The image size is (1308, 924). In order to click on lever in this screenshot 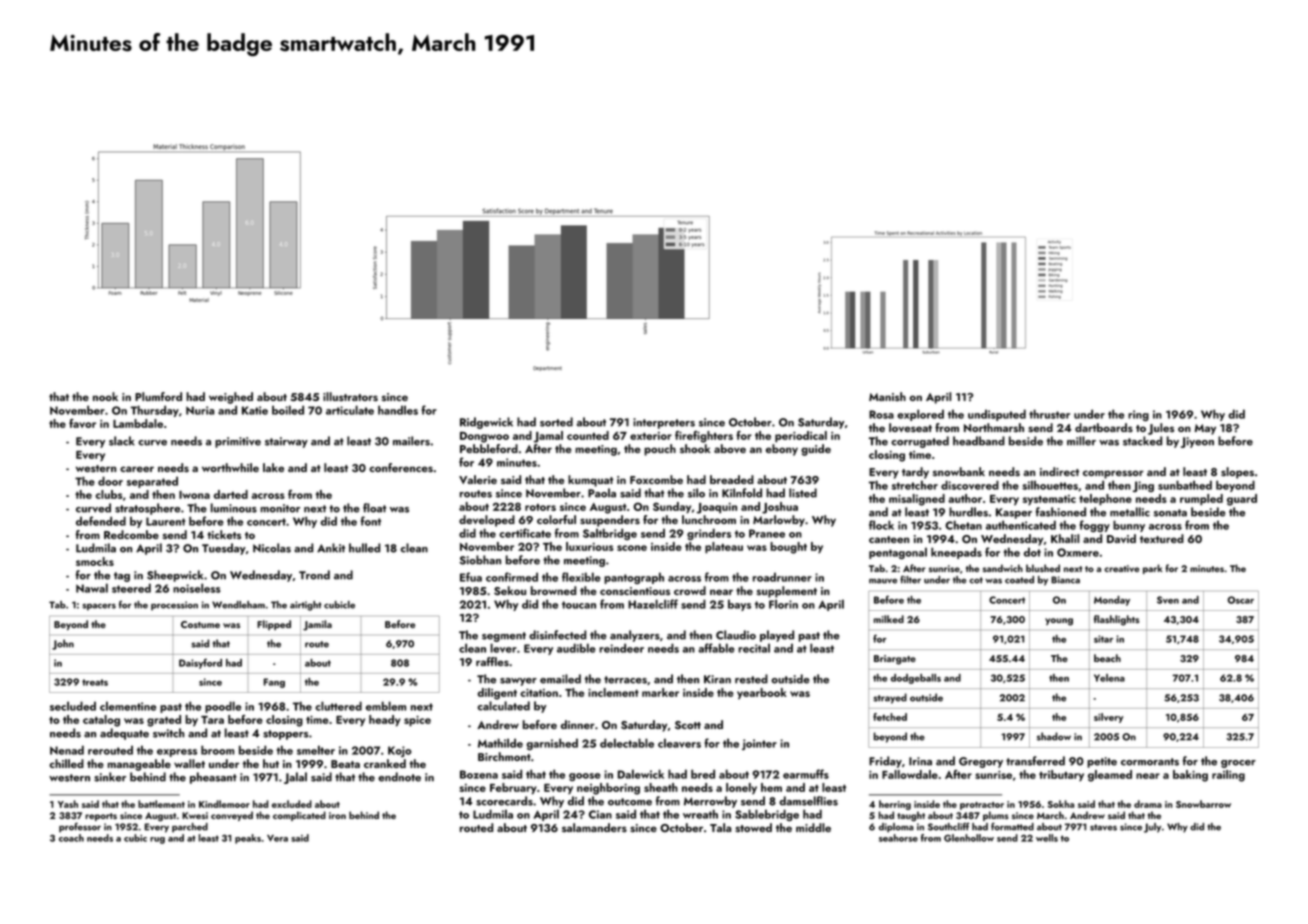, I will do `click(503, 648)`.
